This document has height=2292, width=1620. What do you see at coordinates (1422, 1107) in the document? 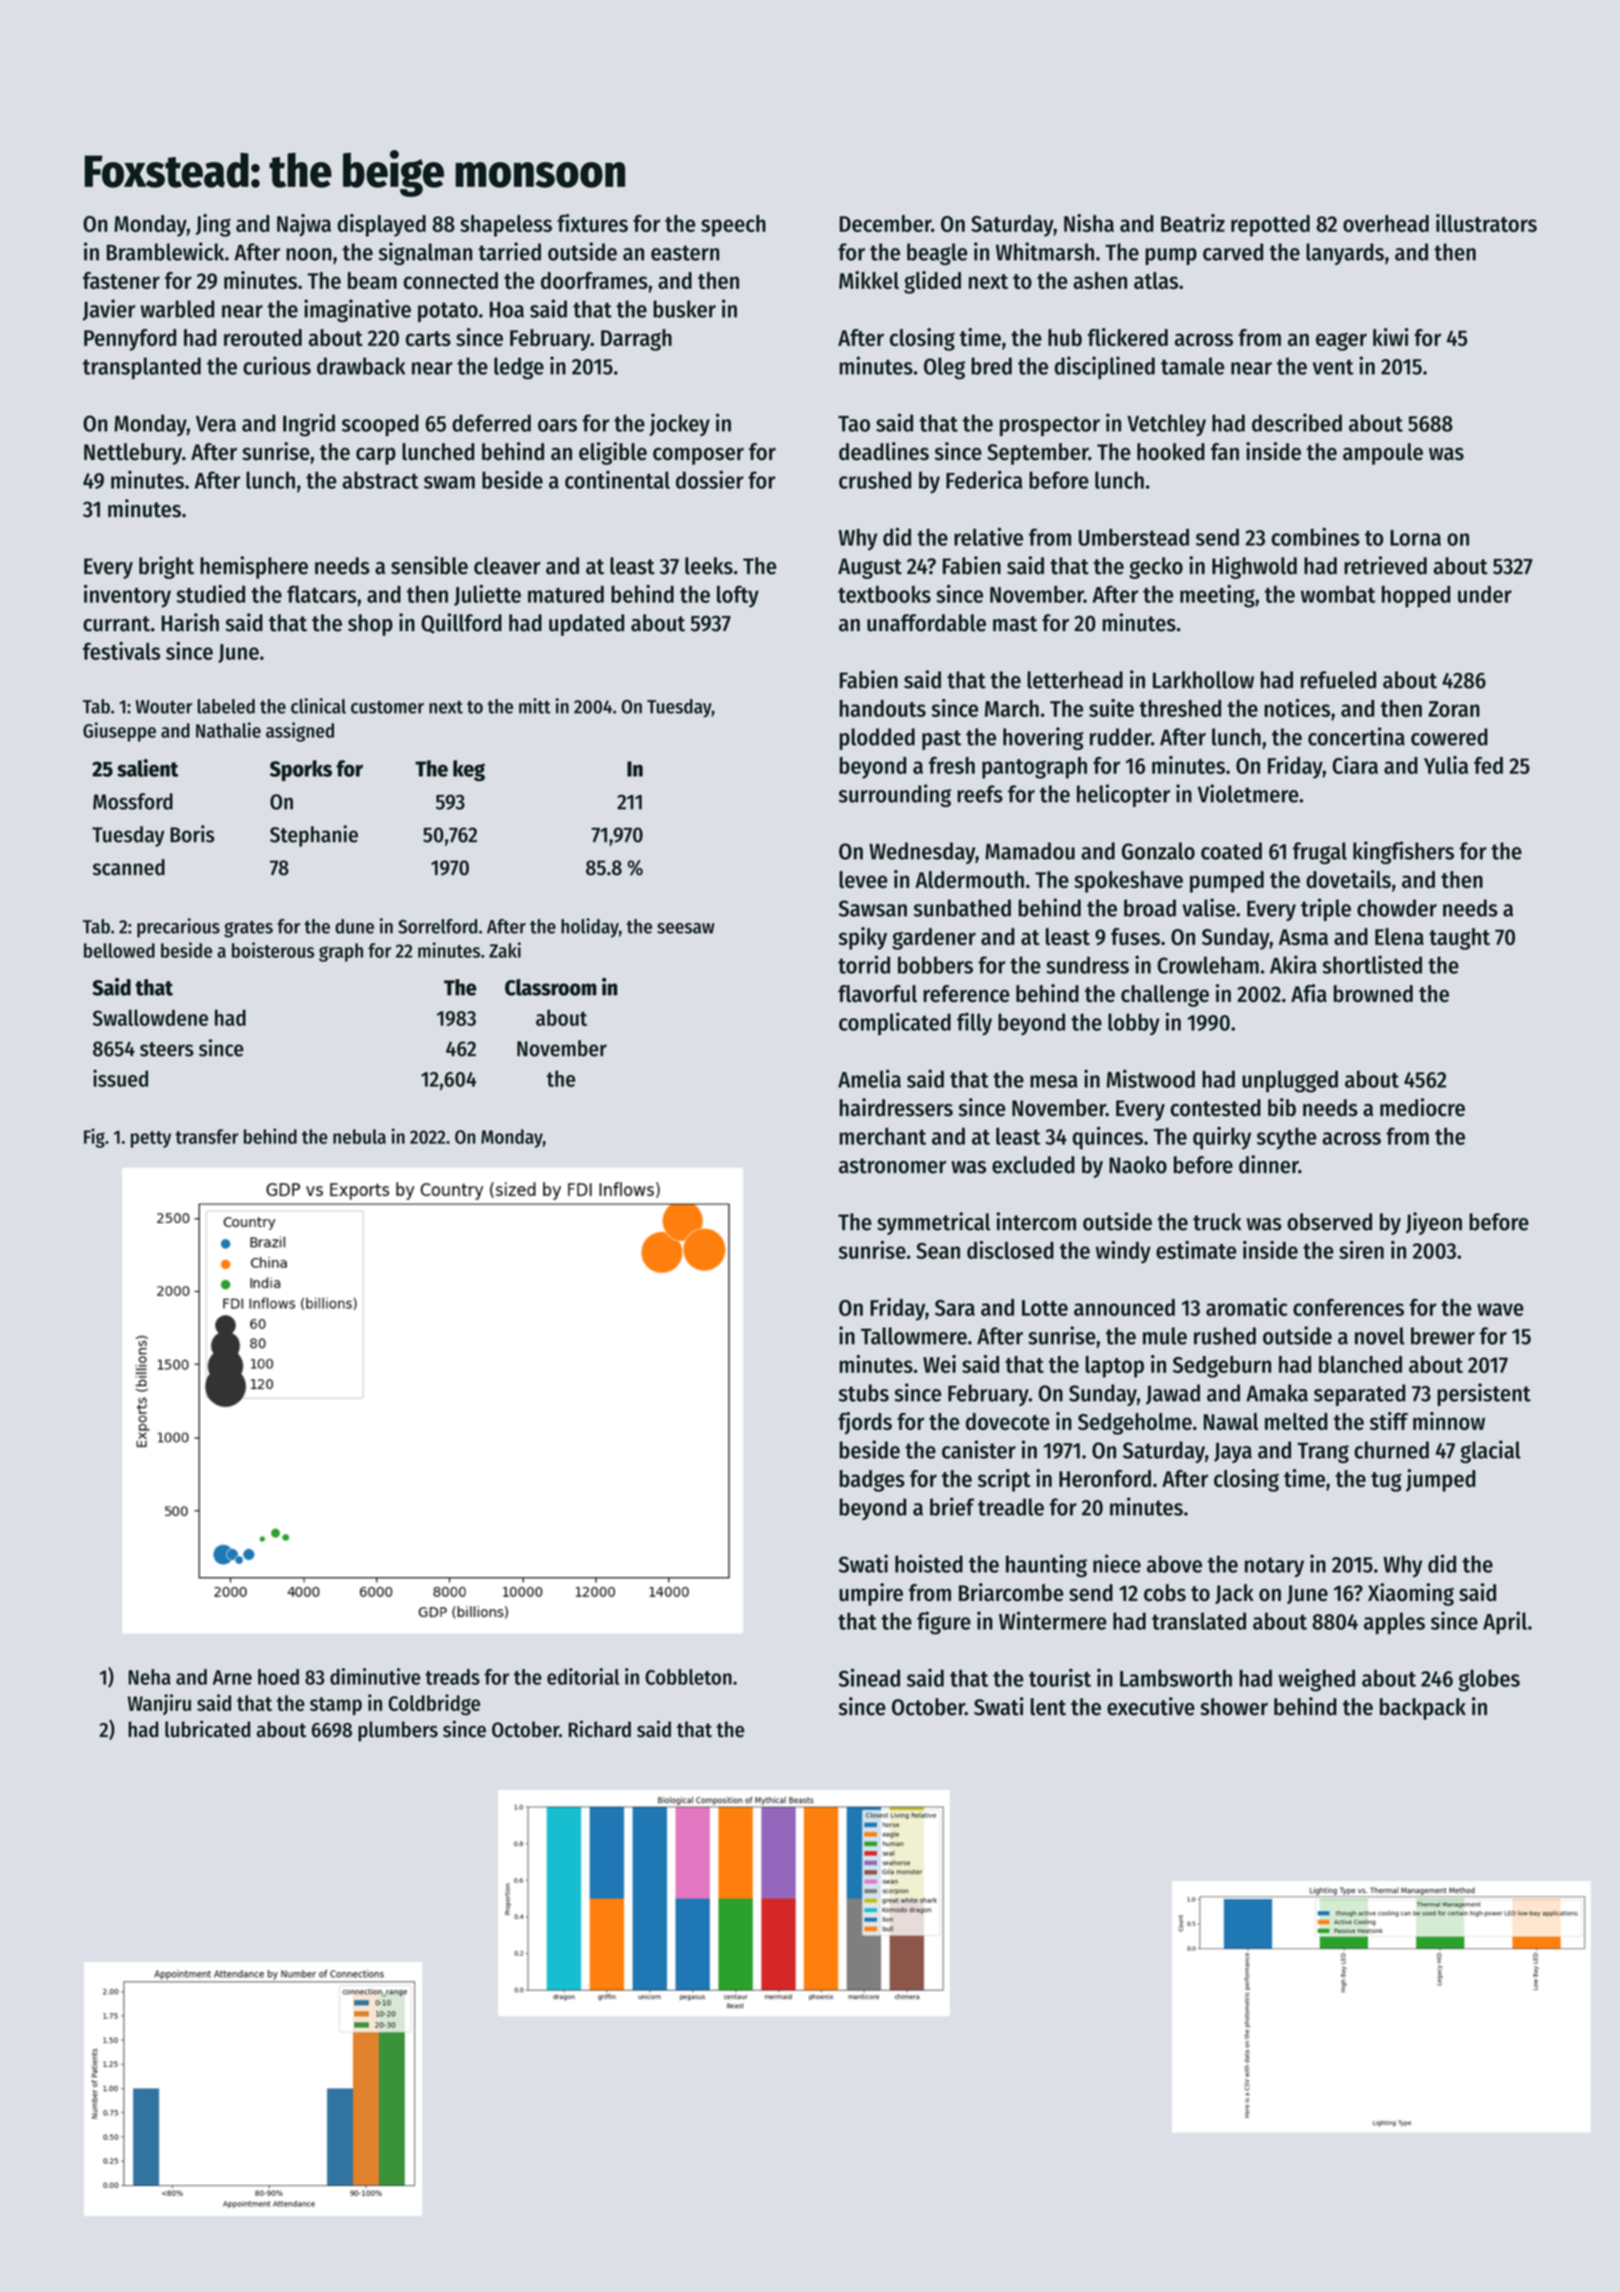
I see `mediocre` at bounding box center [1422, 1107].
